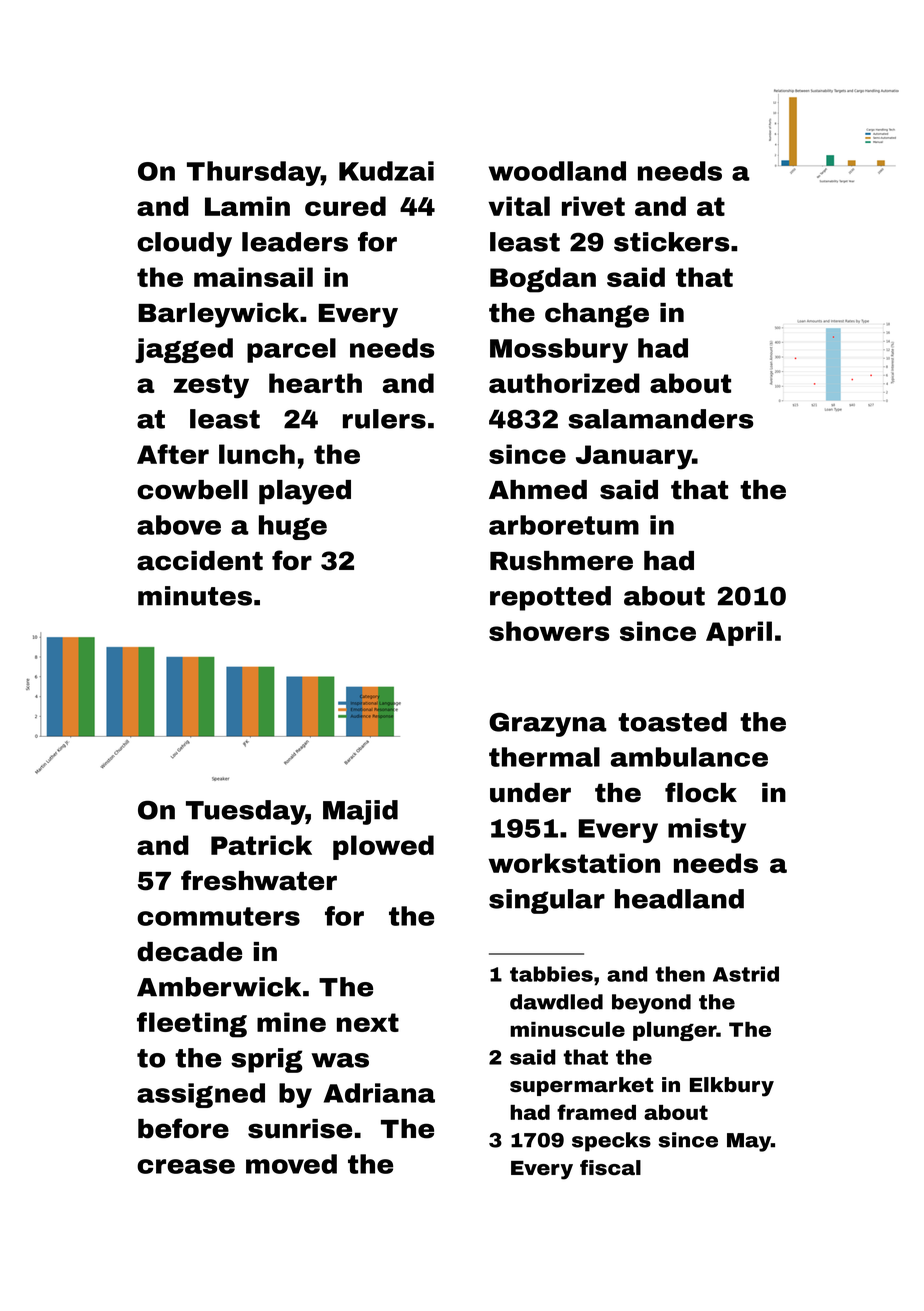 The image size is (924, 1311). What do you see at coordinates (561, 561) in the image?
I see `Rushmere` at bounding box center [561, 561].
